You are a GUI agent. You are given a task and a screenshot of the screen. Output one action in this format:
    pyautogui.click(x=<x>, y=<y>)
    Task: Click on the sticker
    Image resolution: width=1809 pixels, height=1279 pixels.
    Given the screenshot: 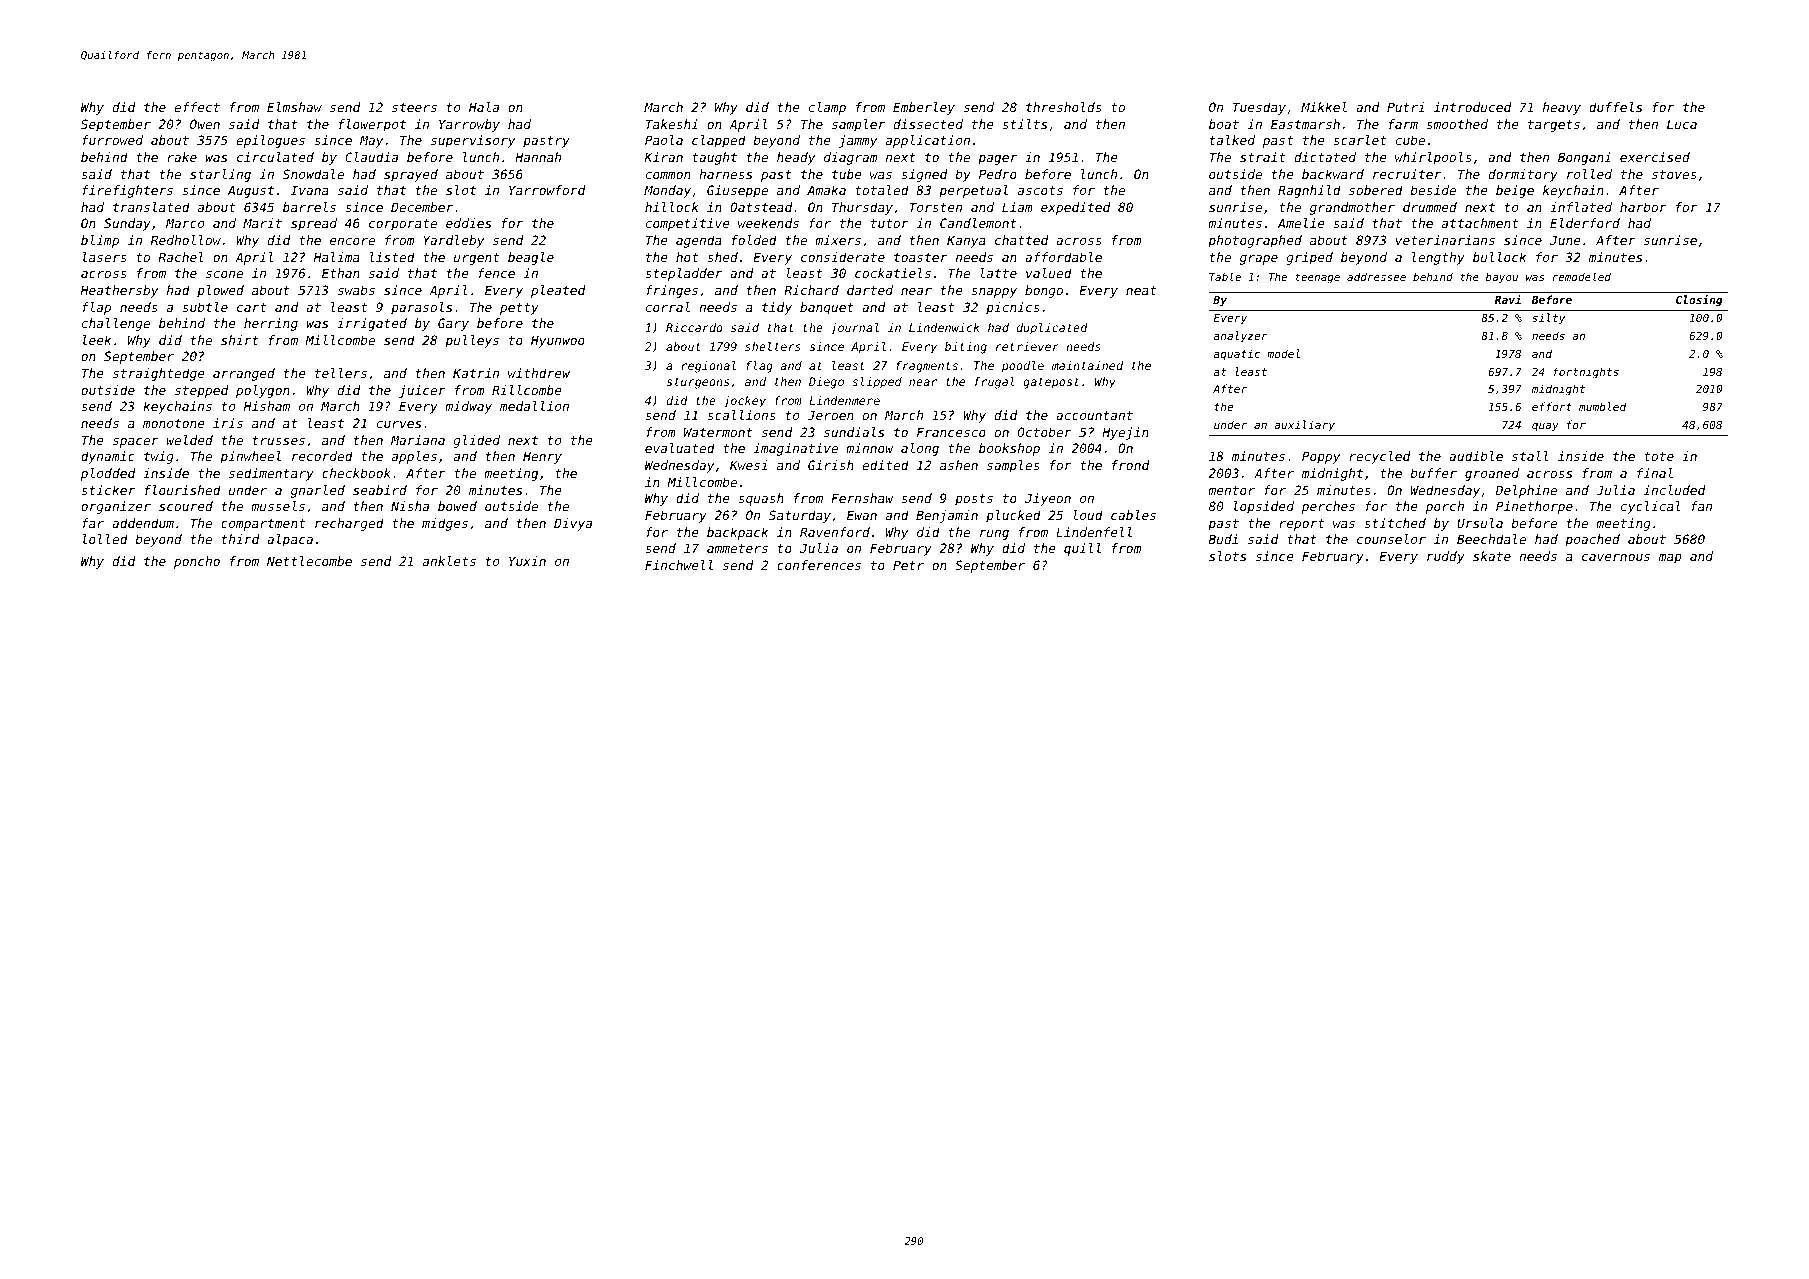 What is the action you would take?
    pyautogui.click(x=108, y=490)
